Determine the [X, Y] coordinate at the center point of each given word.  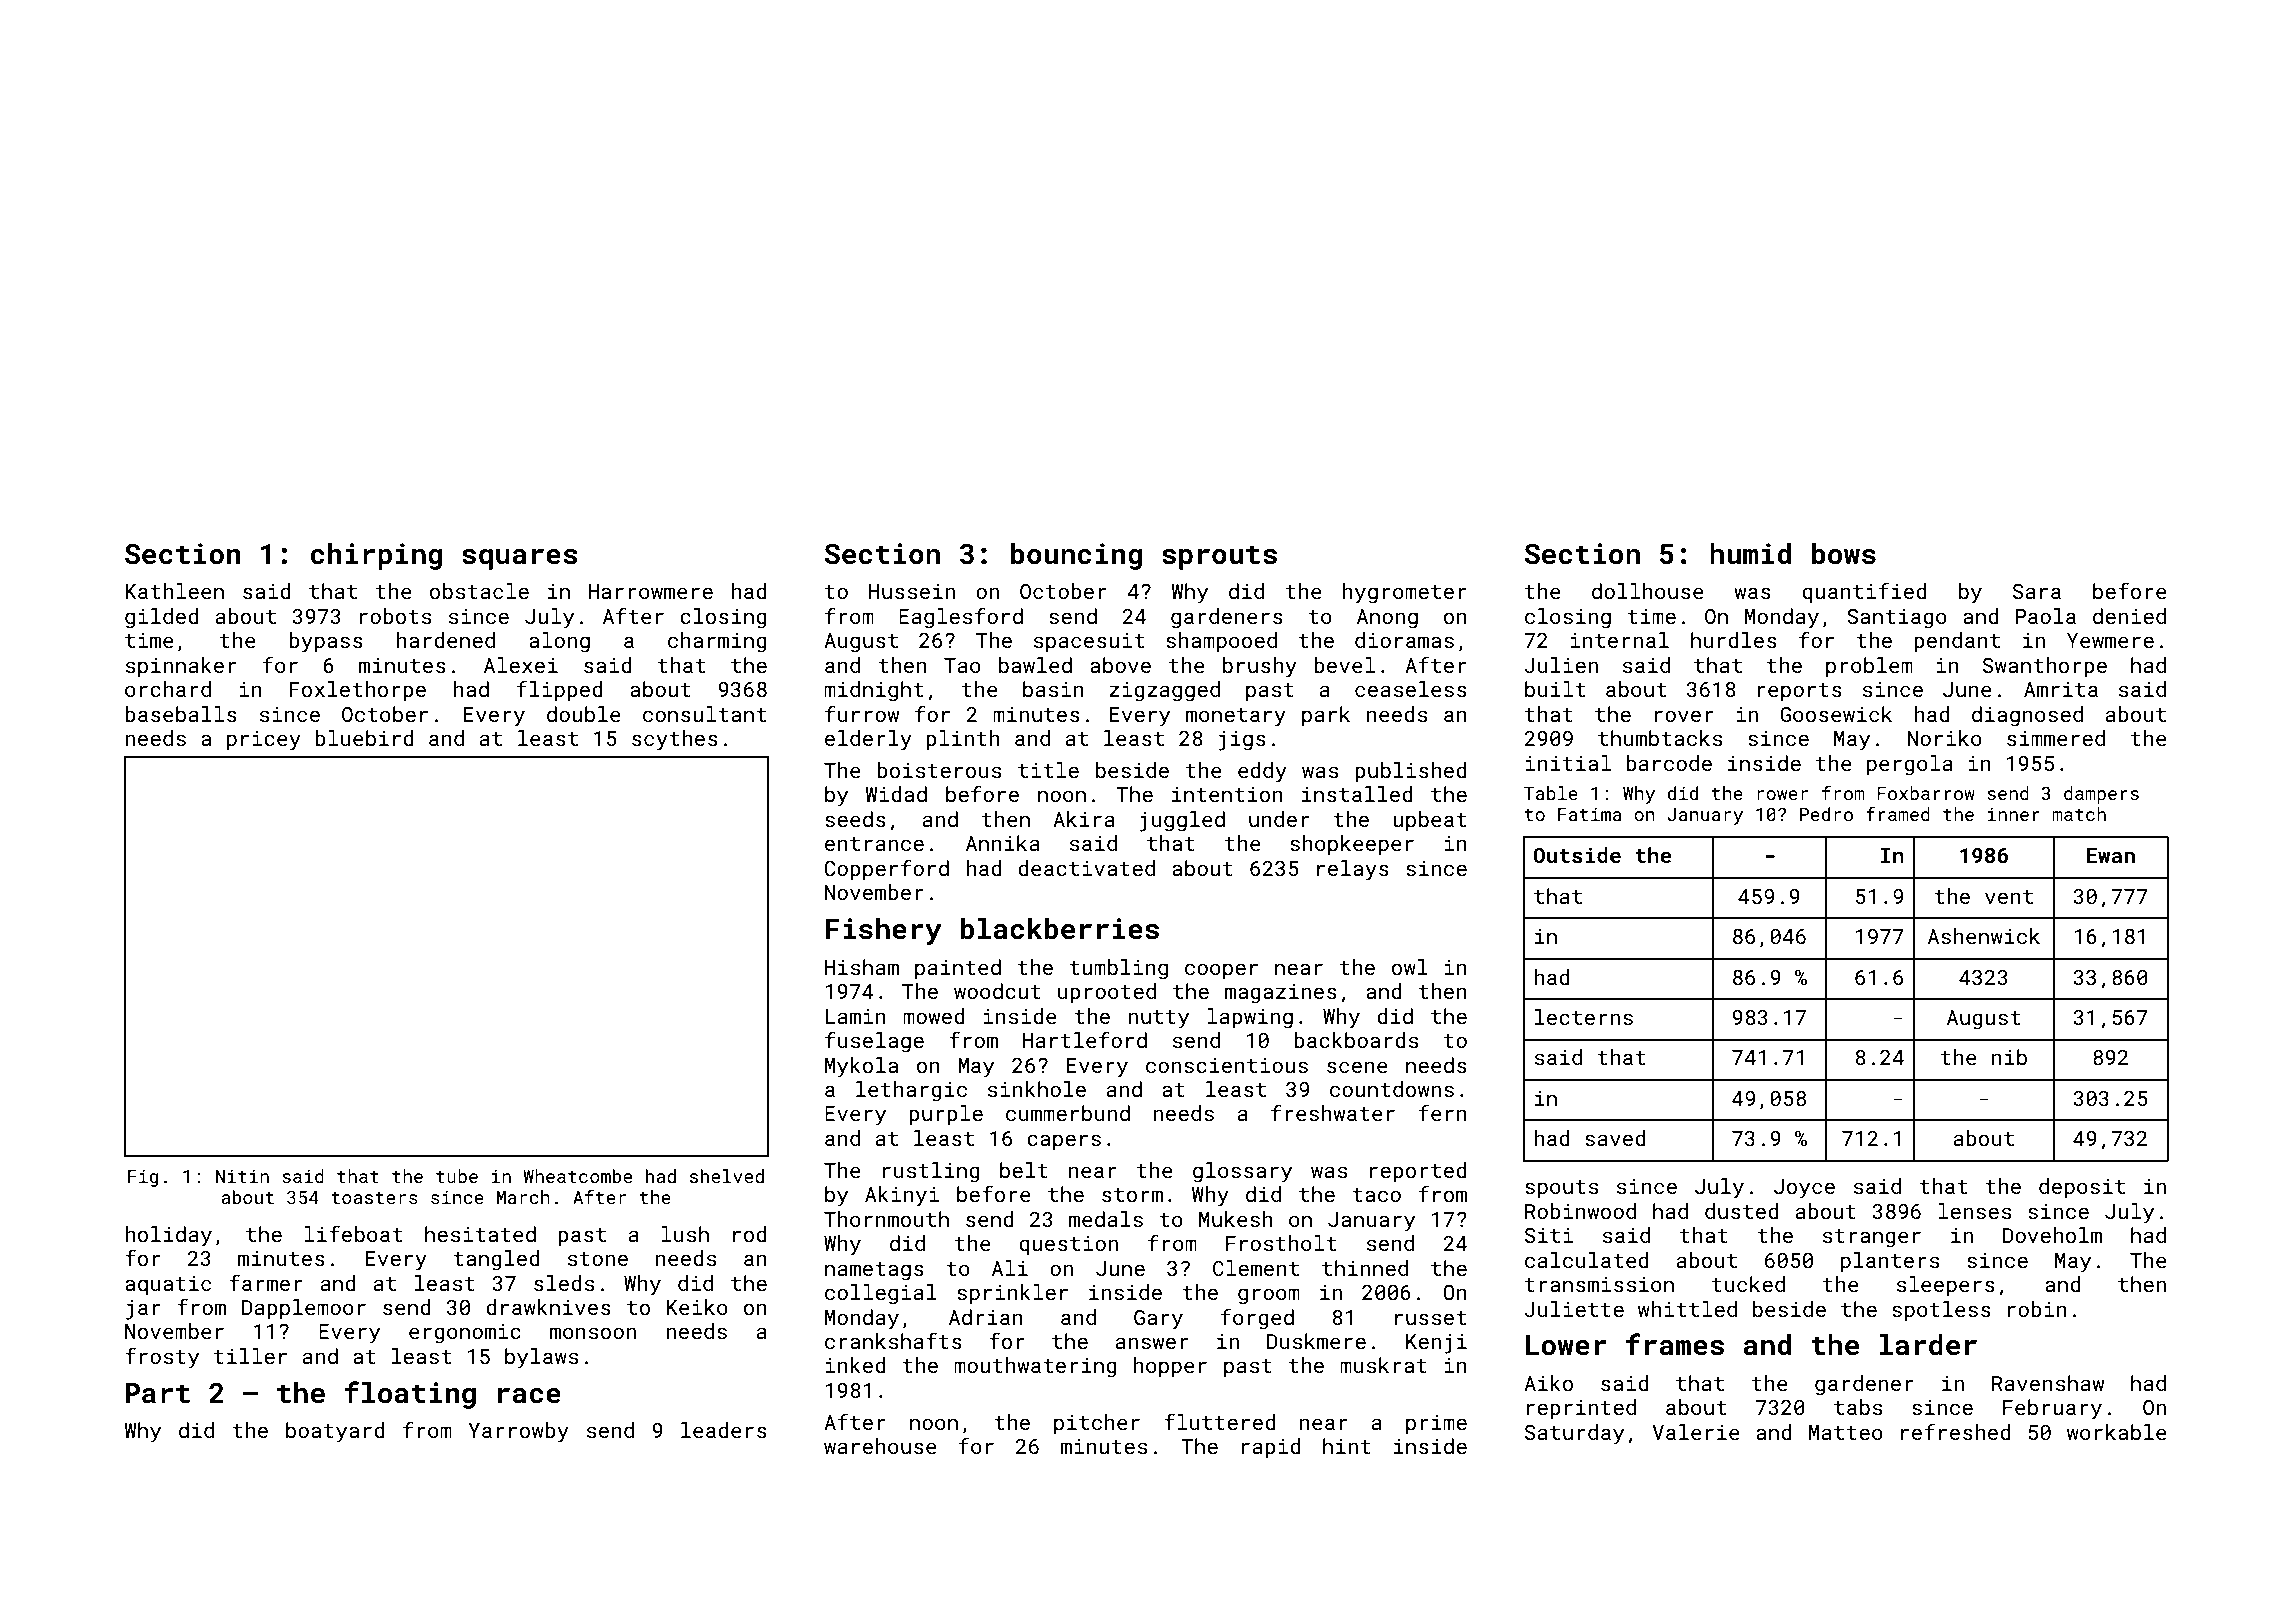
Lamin [855, 1016]
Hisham [862, 967]
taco [1376, 1195]
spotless [1941, 1311]
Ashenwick [1984, 936]
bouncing [1076, 556]
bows [1844, 554]
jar [143, 1310]
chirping [376, 556]
